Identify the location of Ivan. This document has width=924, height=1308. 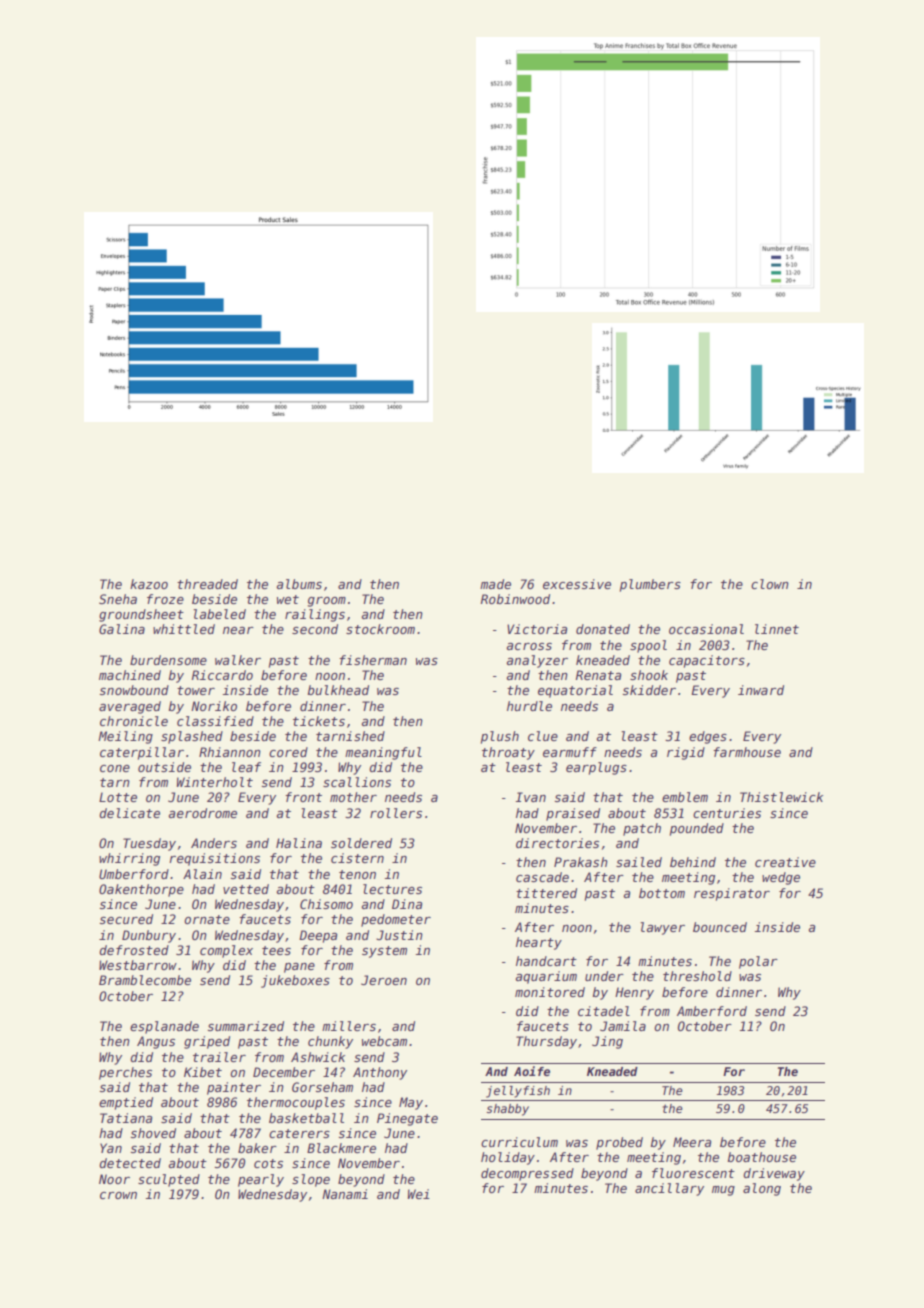
(531, 797).
